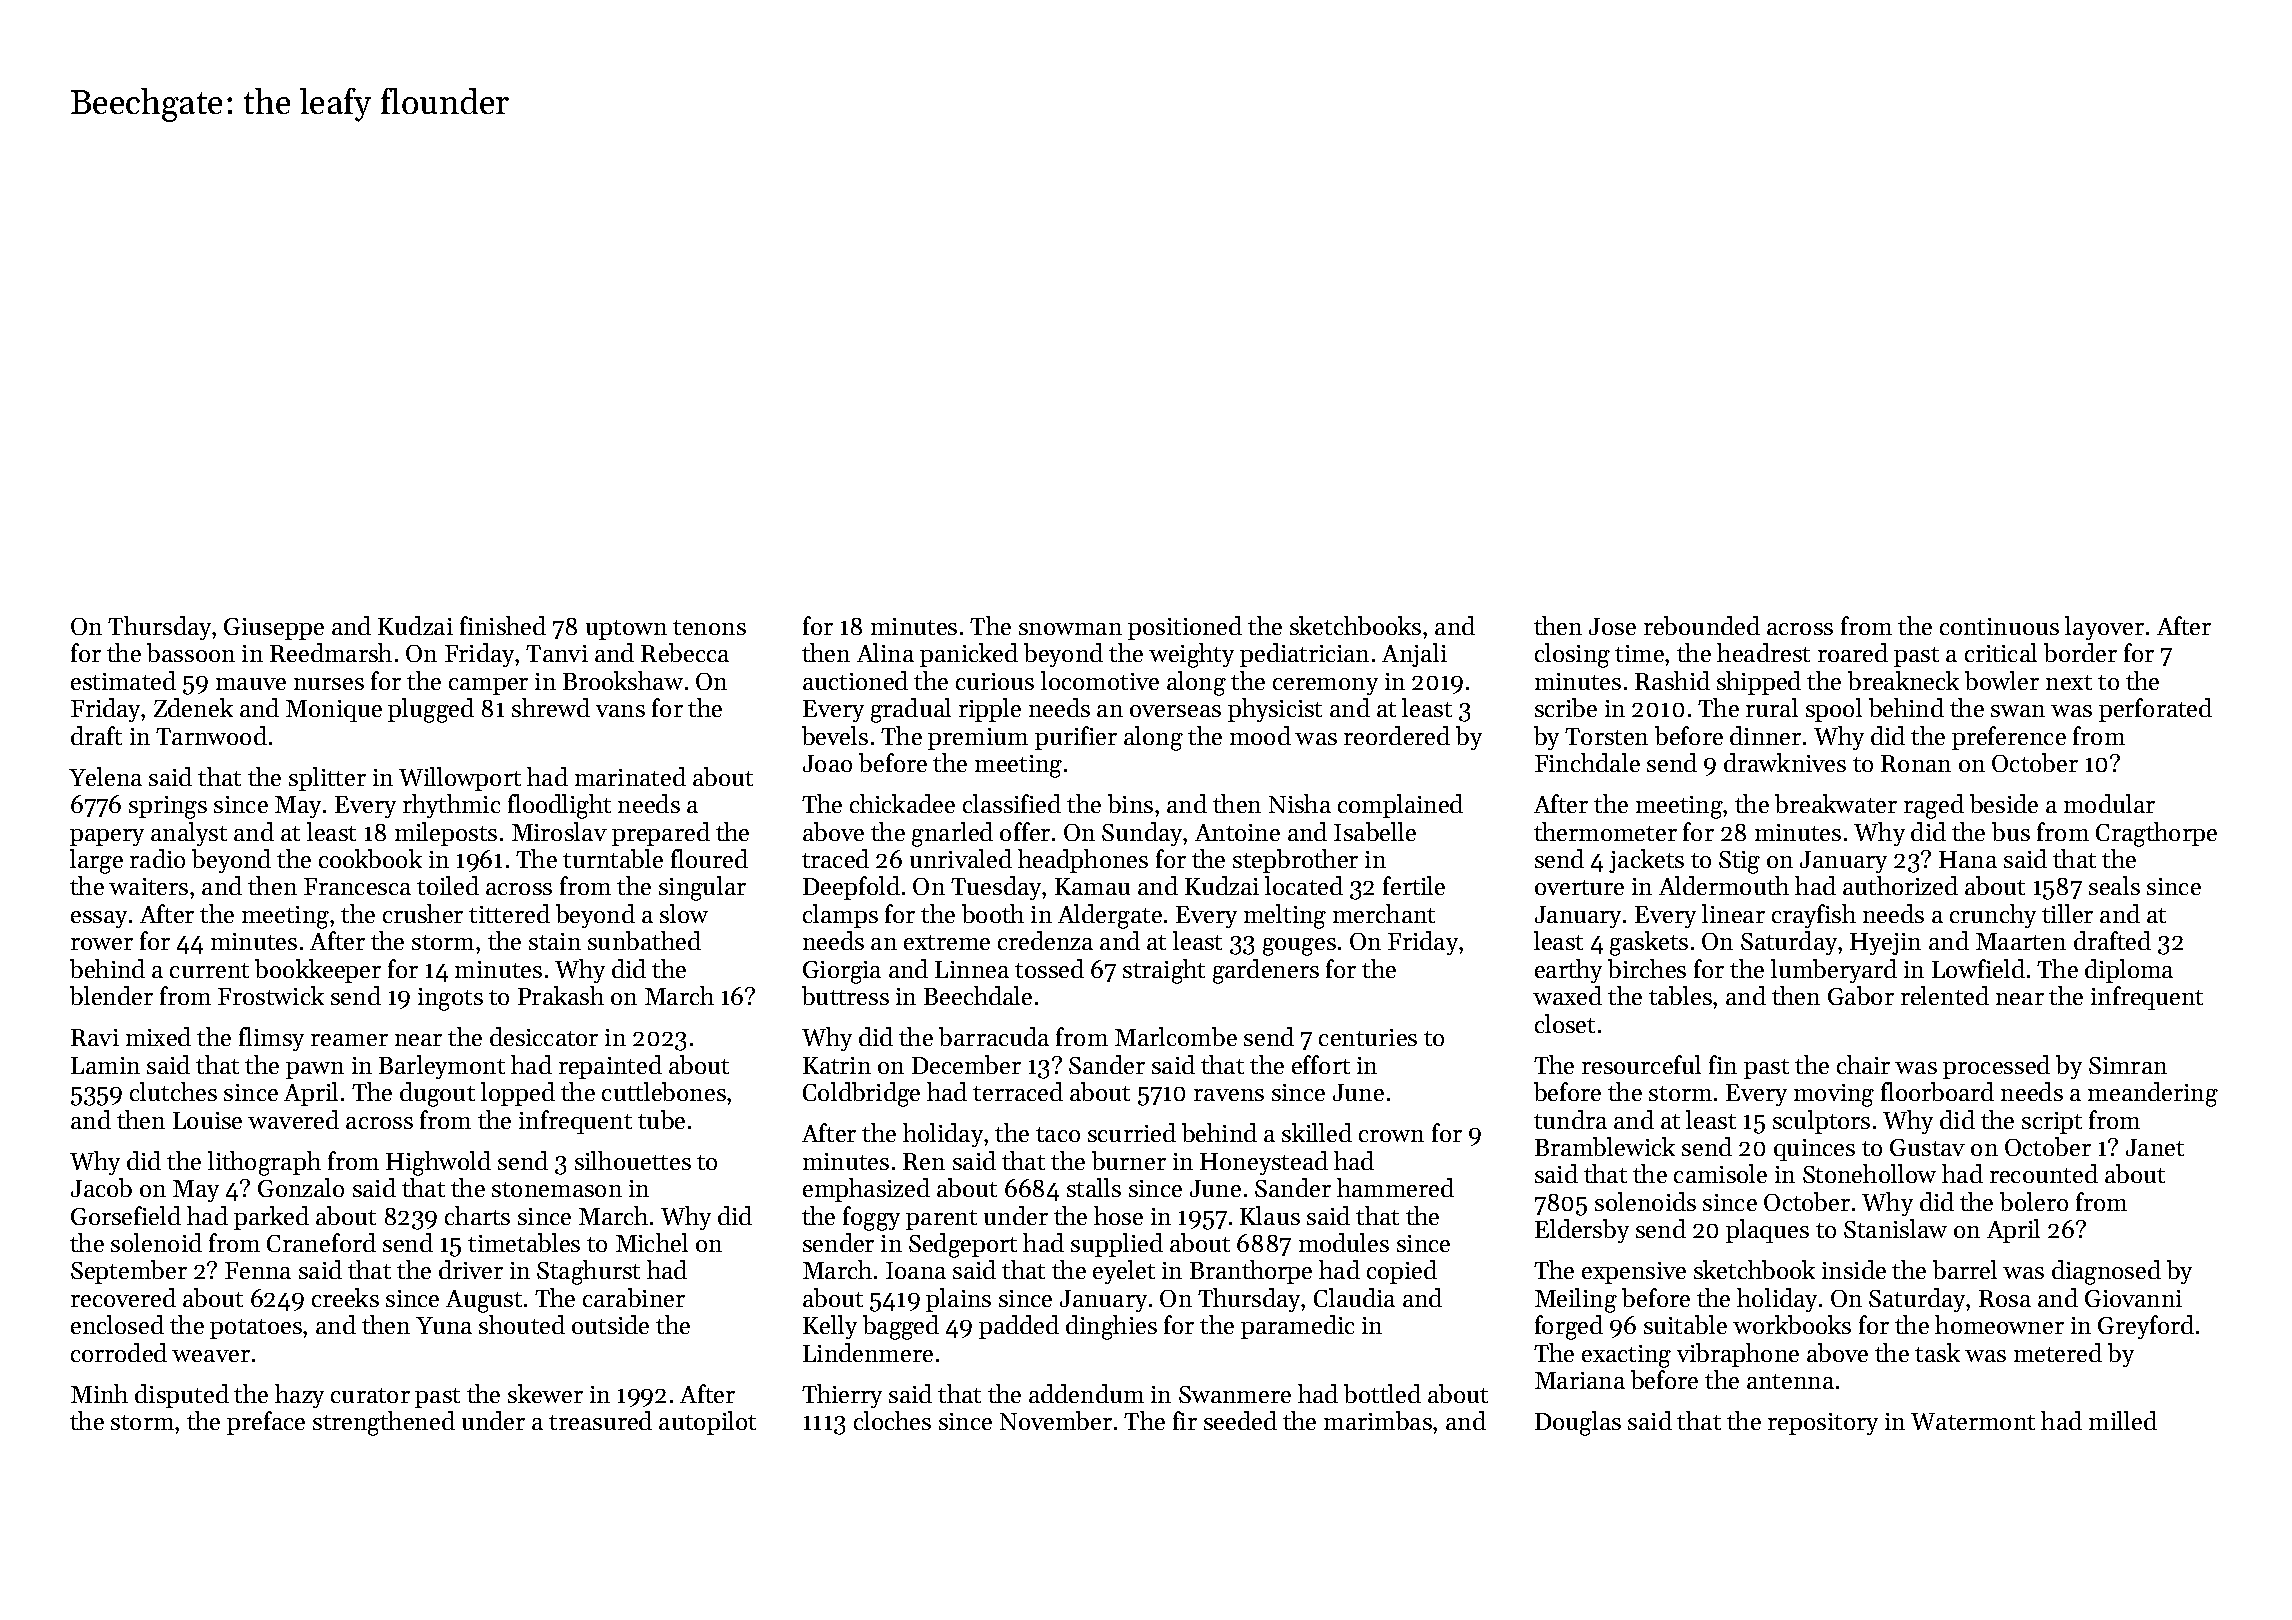 The image size is (2292, 1620). I want to click on snowman, so click(1070, 629).
